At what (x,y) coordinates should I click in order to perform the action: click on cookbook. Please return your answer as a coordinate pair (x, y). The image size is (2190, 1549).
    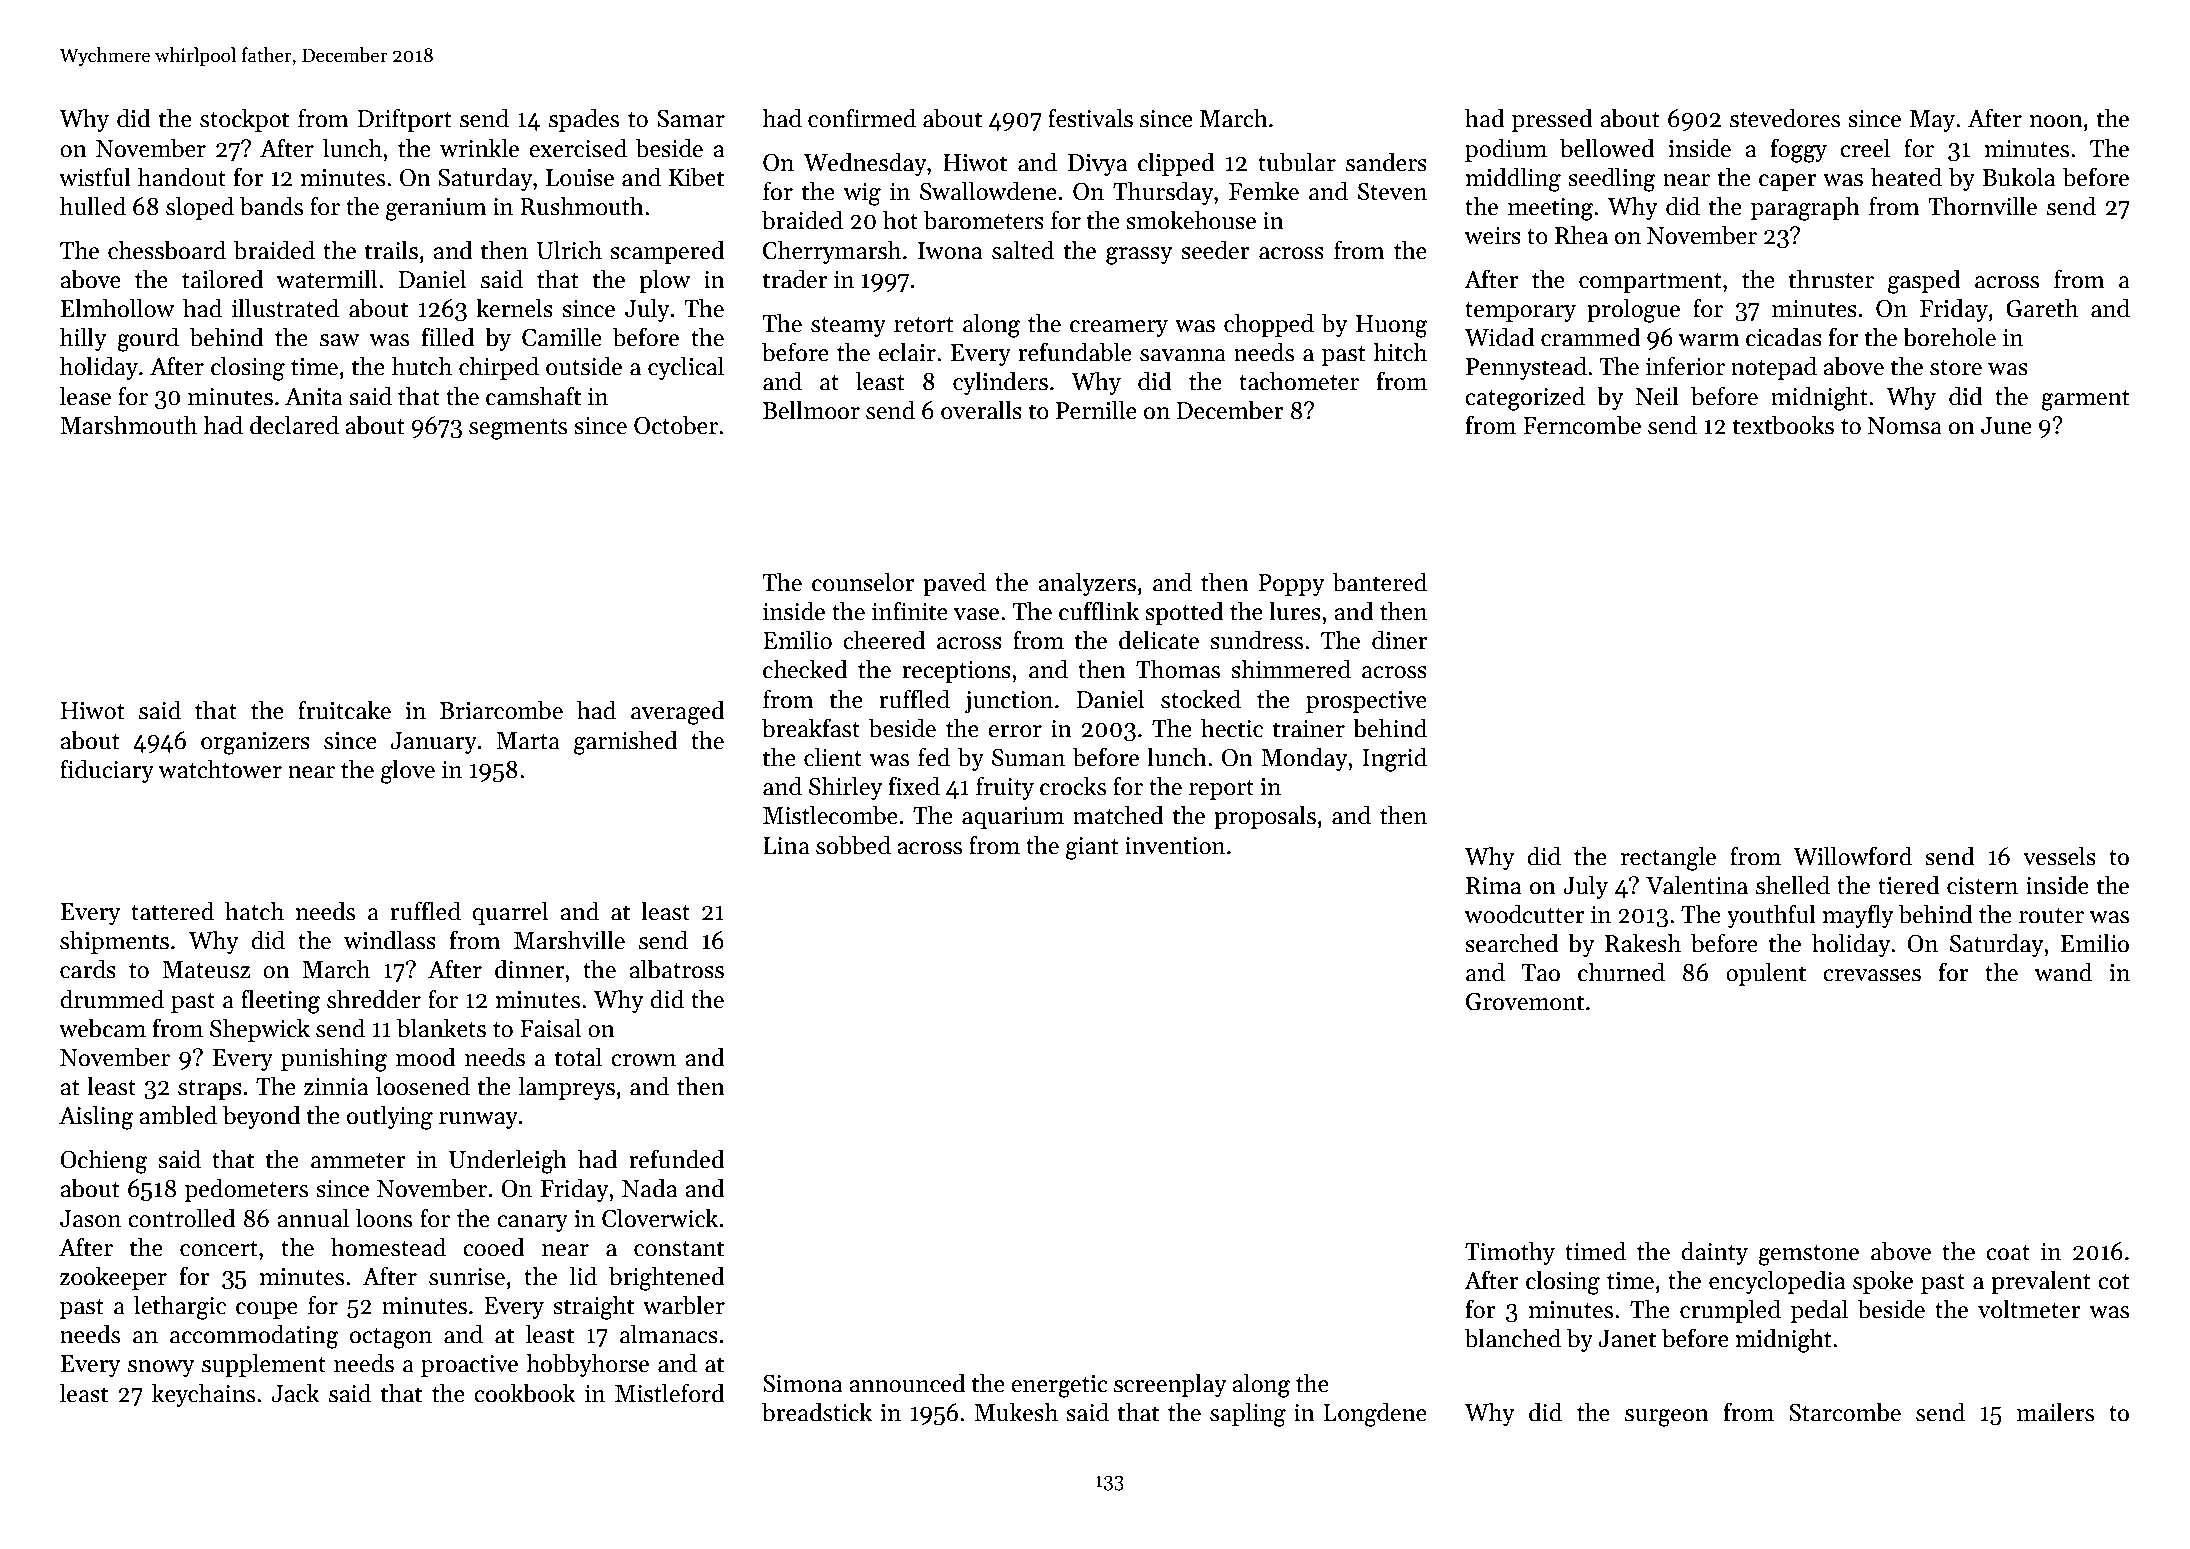
    Looking at the image, I should click on (525, 1393).
